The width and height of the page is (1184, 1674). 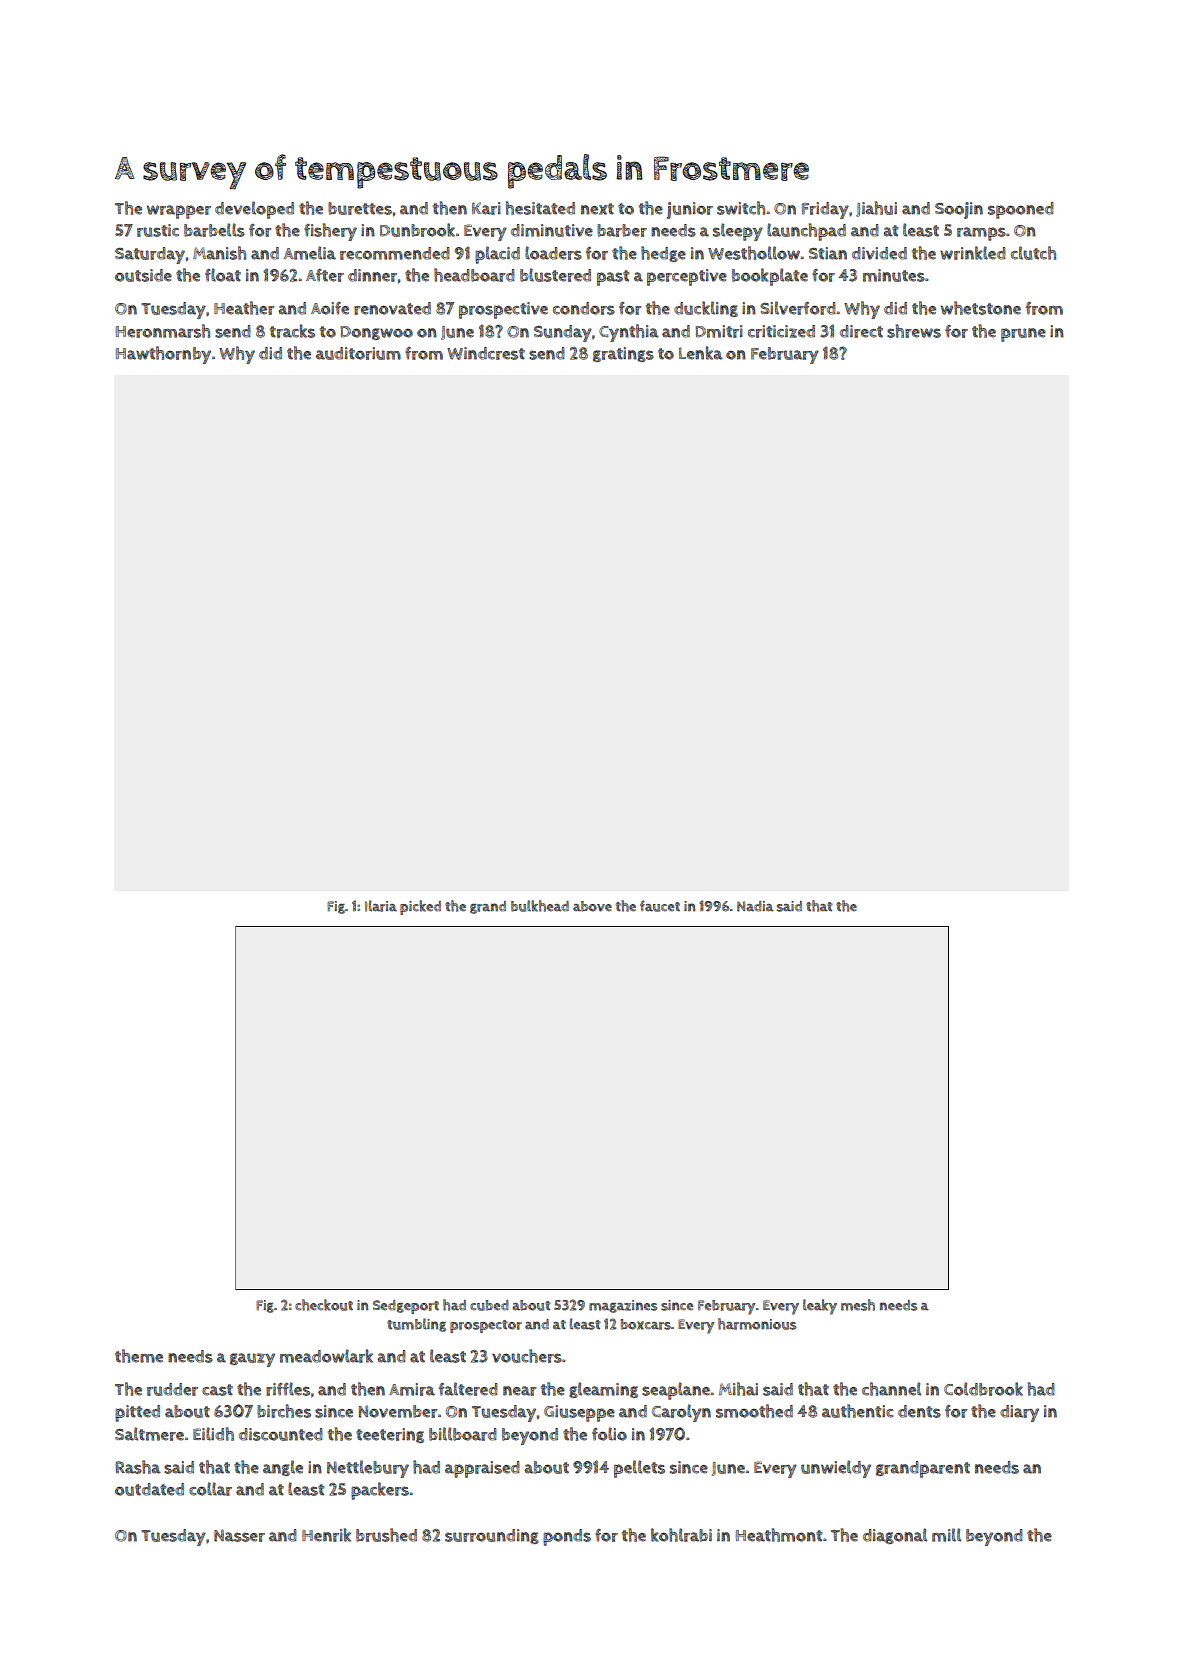 I want to click on kohlrabi, so click(x=681, y=1535).
